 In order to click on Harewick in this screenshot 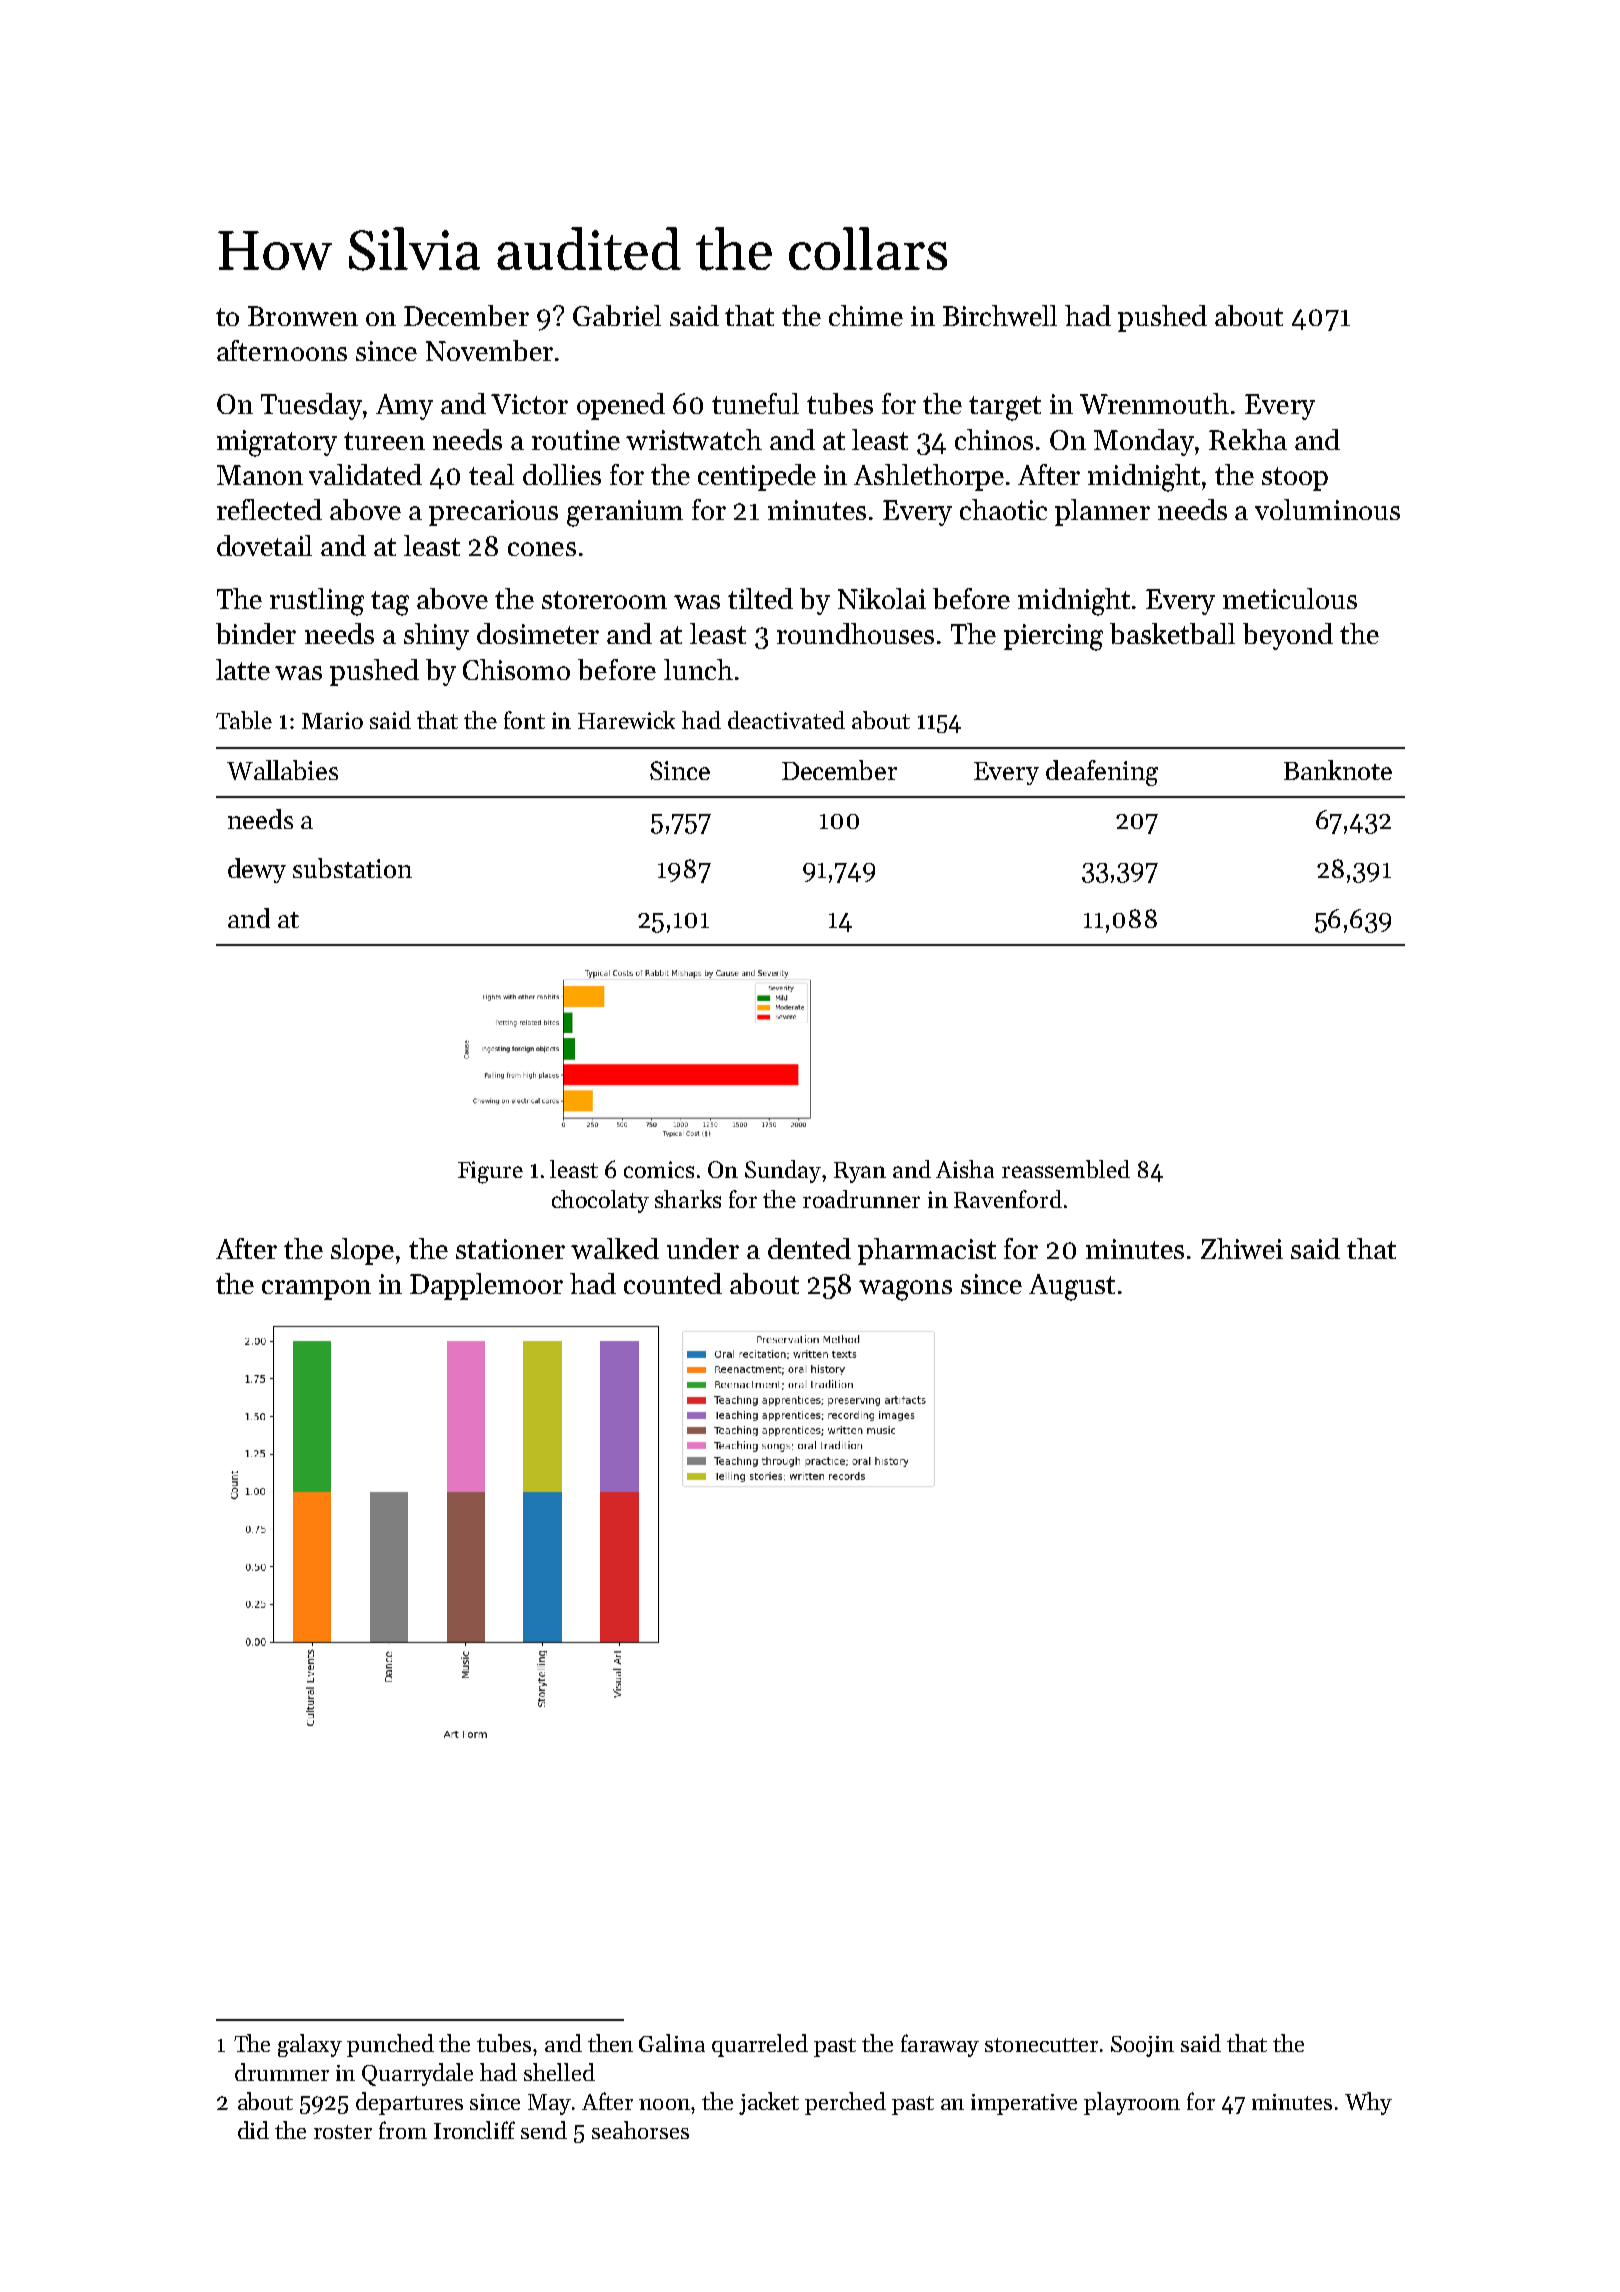, I will do `click(626, 720)`.
